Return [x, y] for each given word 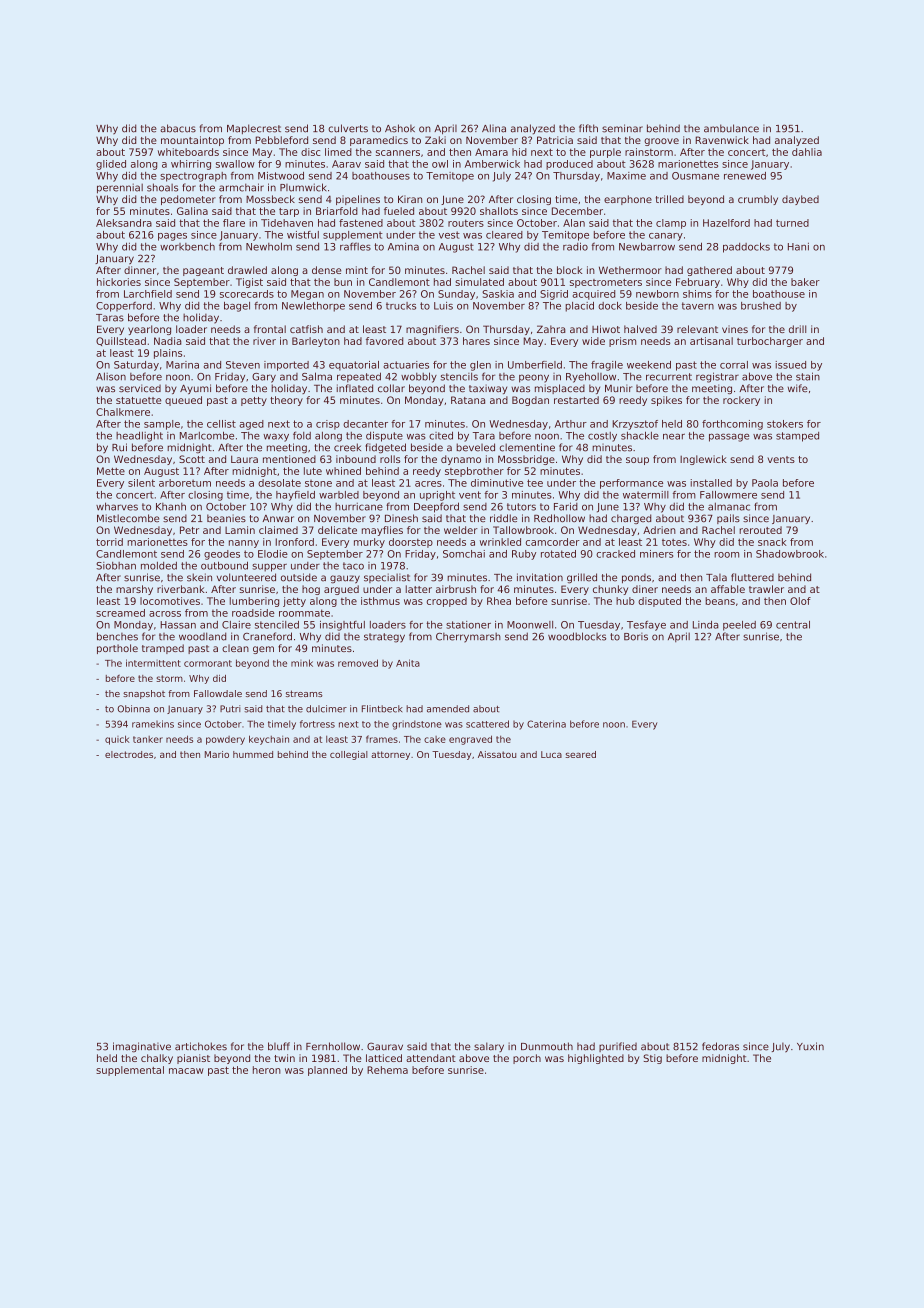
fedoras [720, 1046]
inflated [355, 388]
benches [117, 636]
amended [448, 709]
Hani [798, 247]
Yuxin [810, 1046]
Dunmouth [547, 1046]
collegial [349, 755]
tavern [698, 306]
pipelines [358, 200]
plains [168, 354]
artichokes [201, 1046]
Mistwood [281, 176]
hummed [253, 754]
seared [581, 754]
